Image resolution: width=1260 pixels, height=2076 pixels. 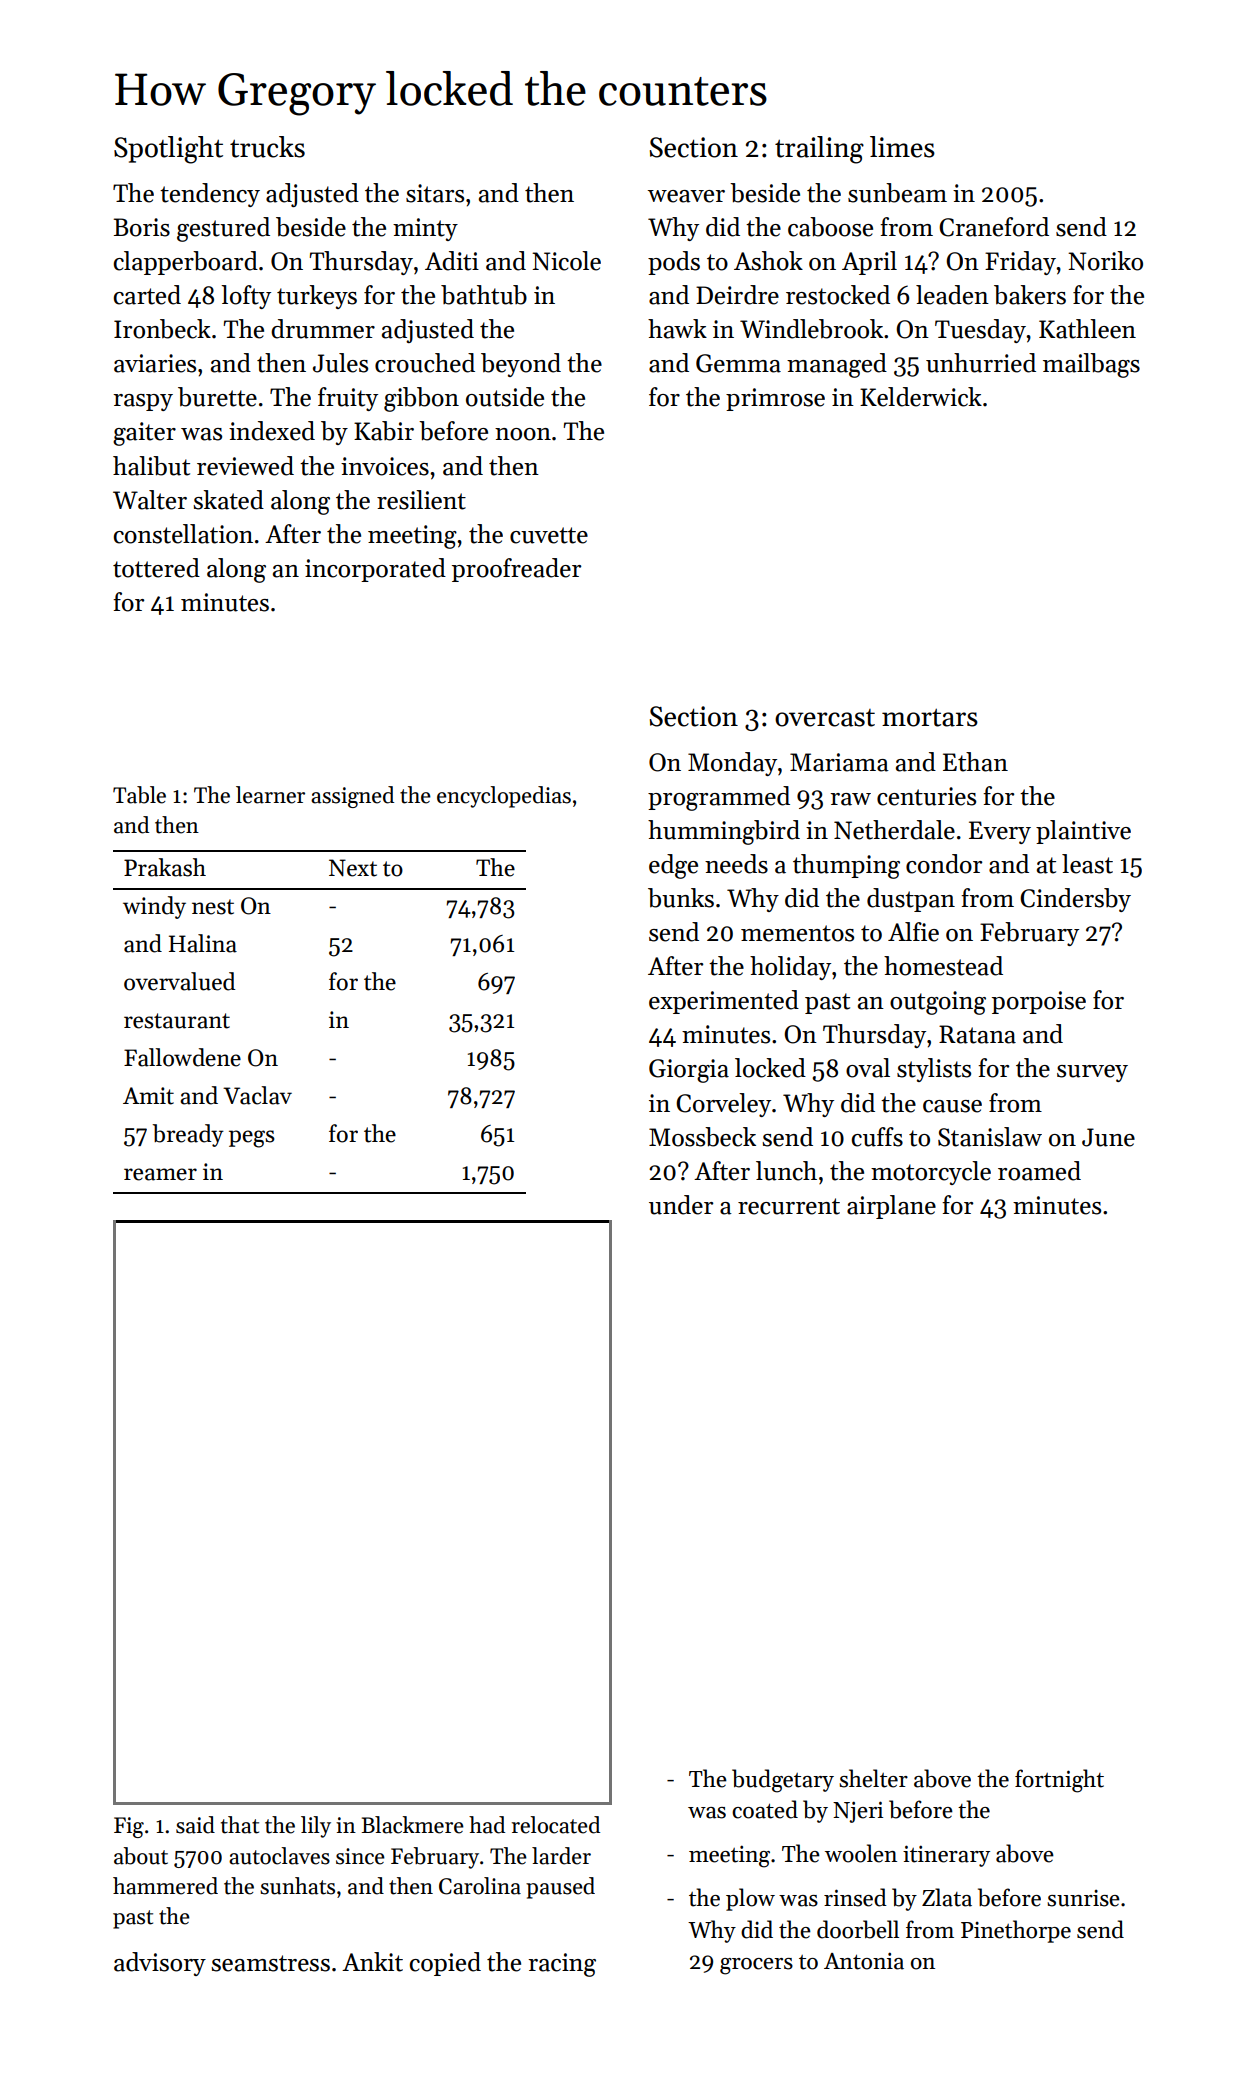 I want to click on trailing, so click(x=819, y=150).
